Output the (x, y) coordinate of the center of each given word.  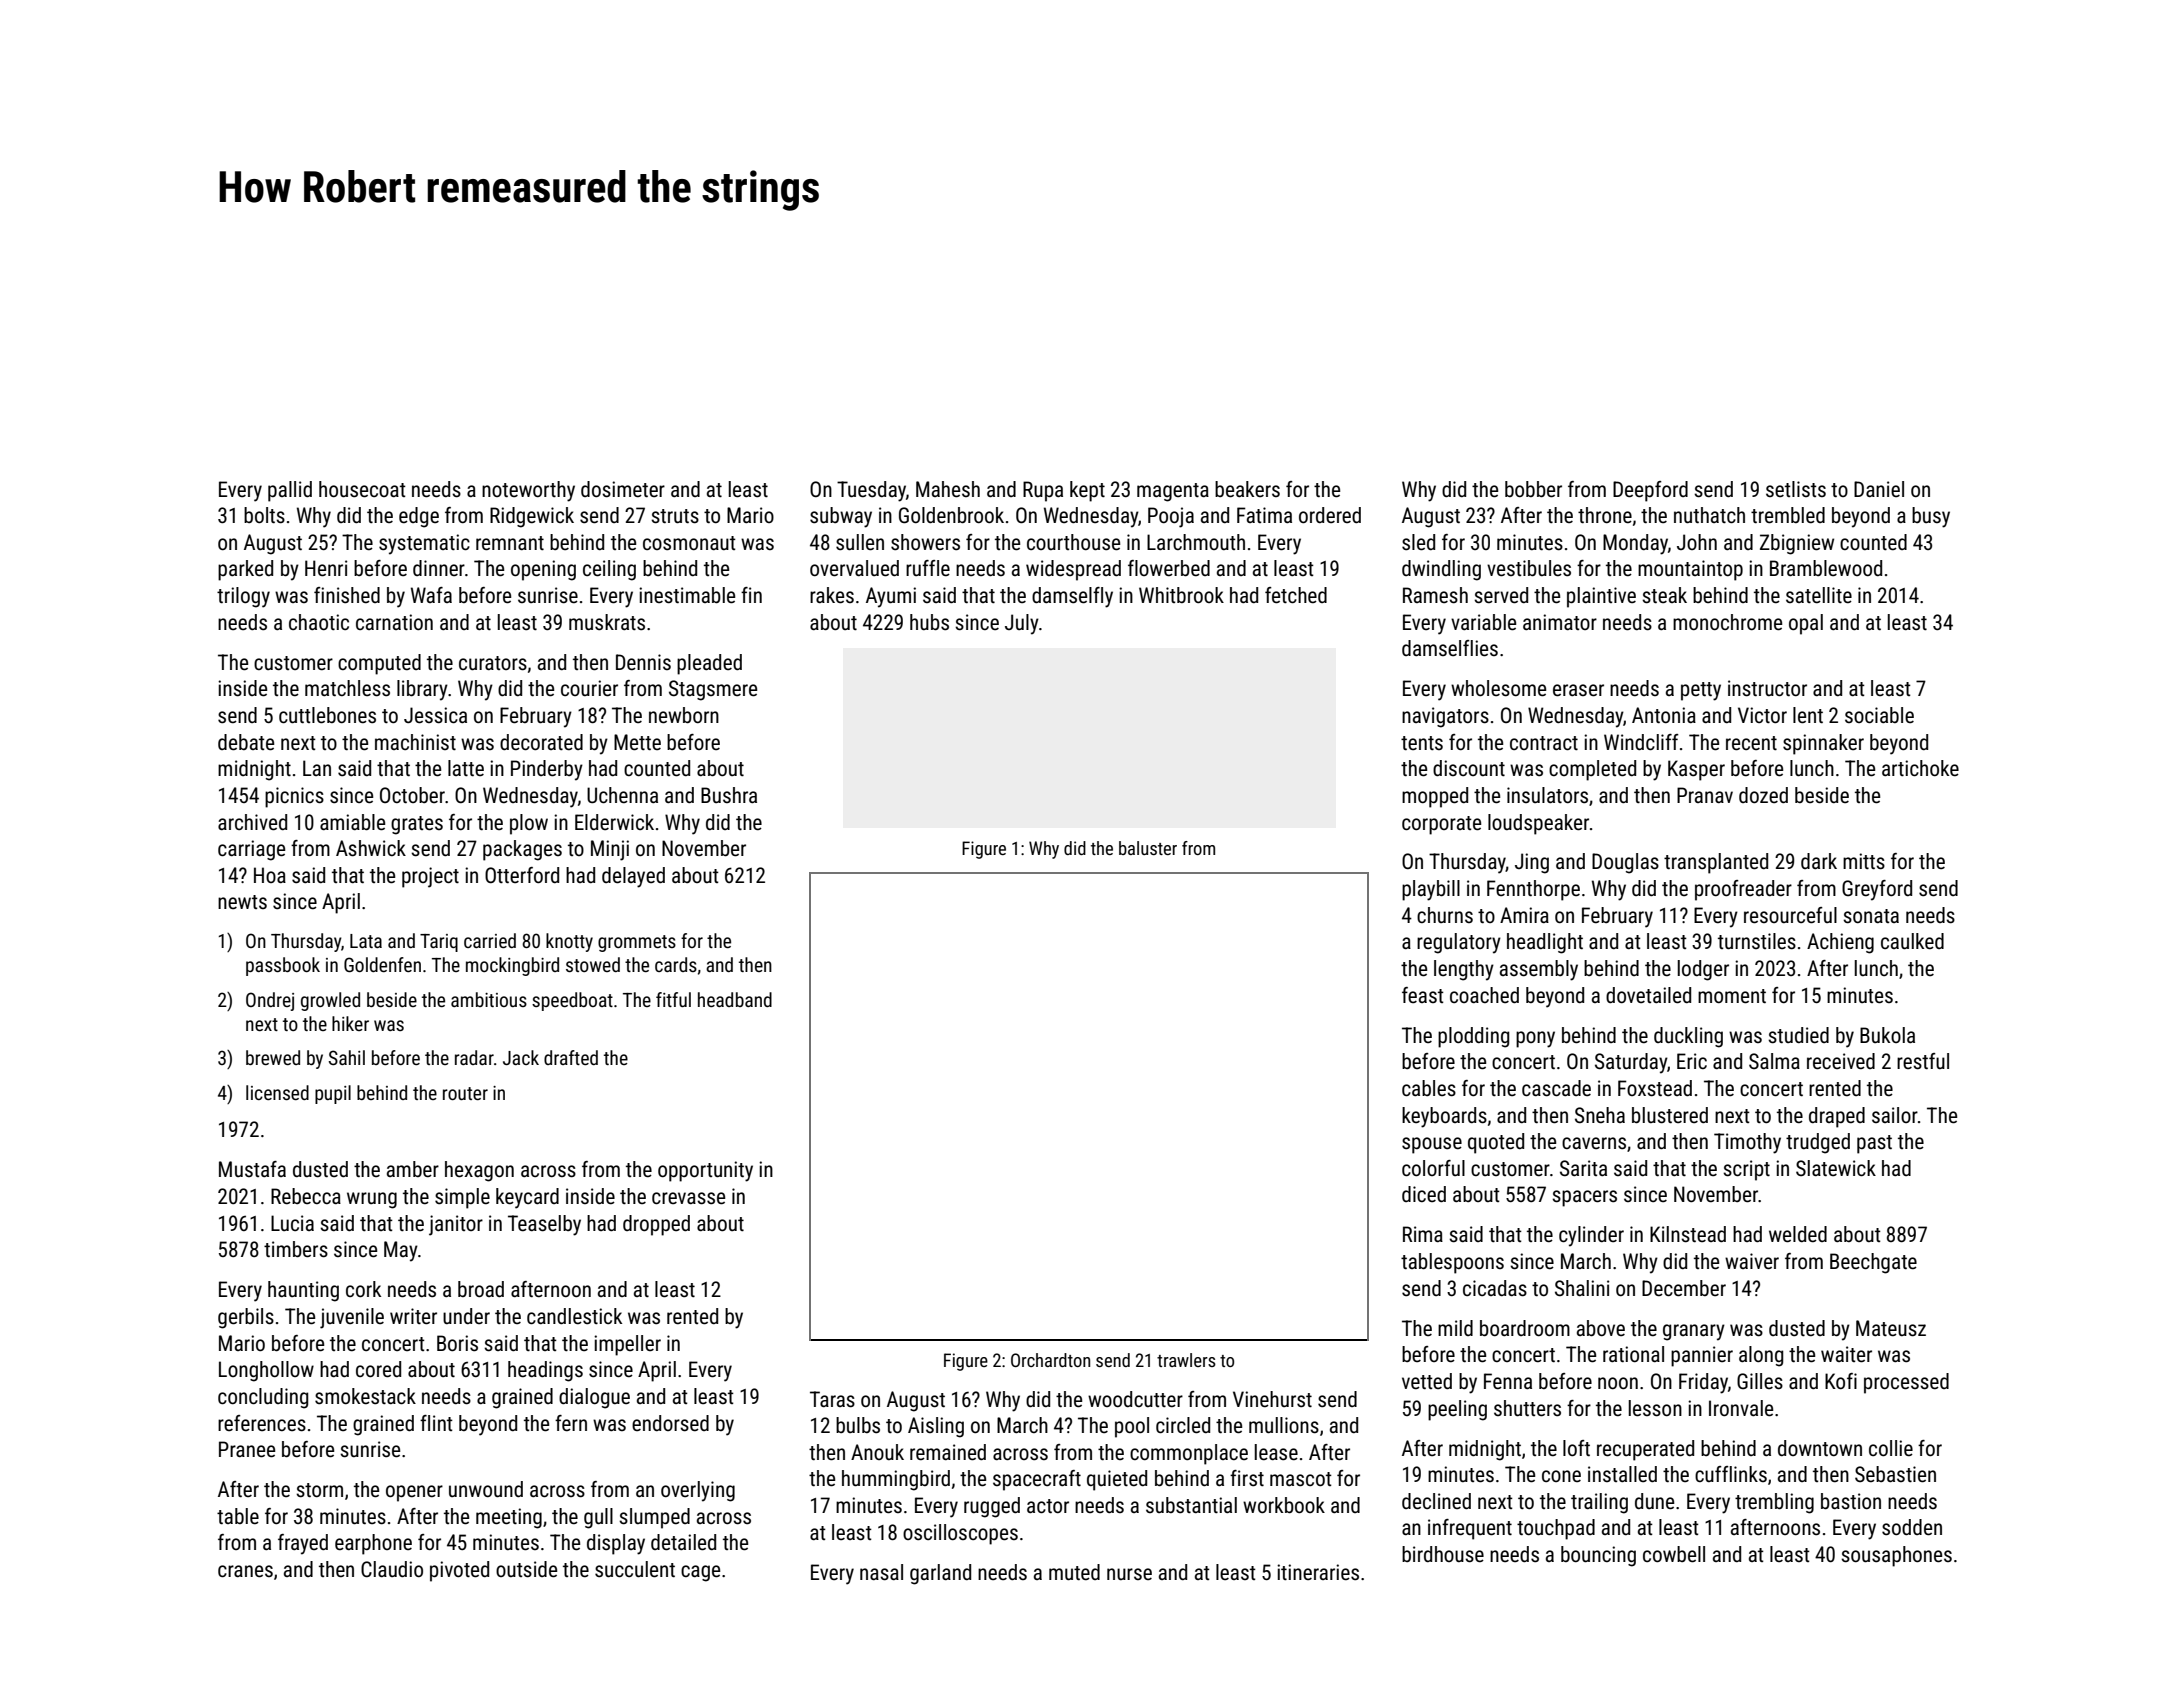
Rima (1423, 1234)
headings (545, 1371)
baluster (1148, 848)
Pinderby (547, 770)
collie (1891, 1448)
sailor (1895, 1115)
